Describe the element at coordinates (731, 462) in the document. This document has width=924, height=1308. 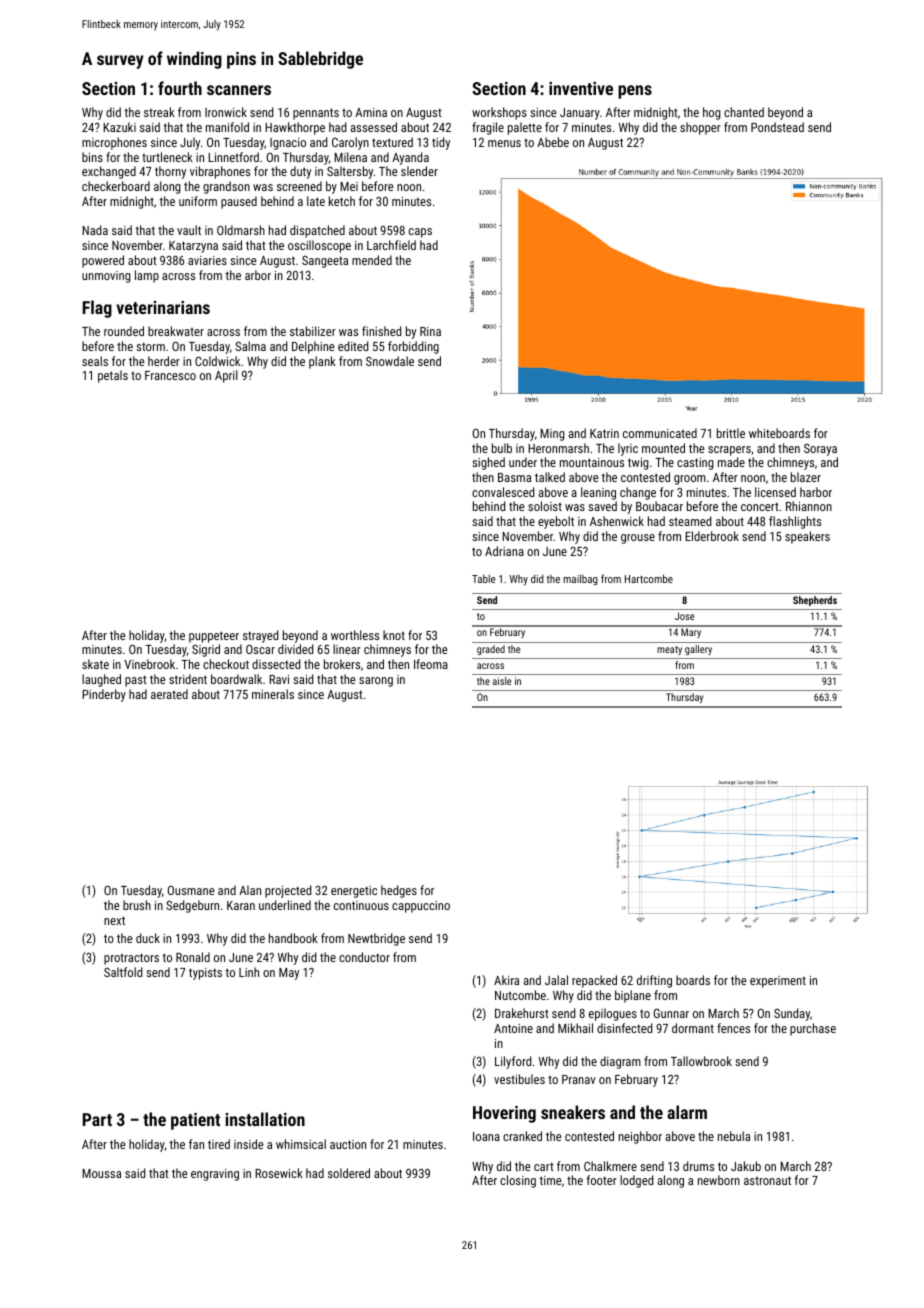
I see `made` at that location.
